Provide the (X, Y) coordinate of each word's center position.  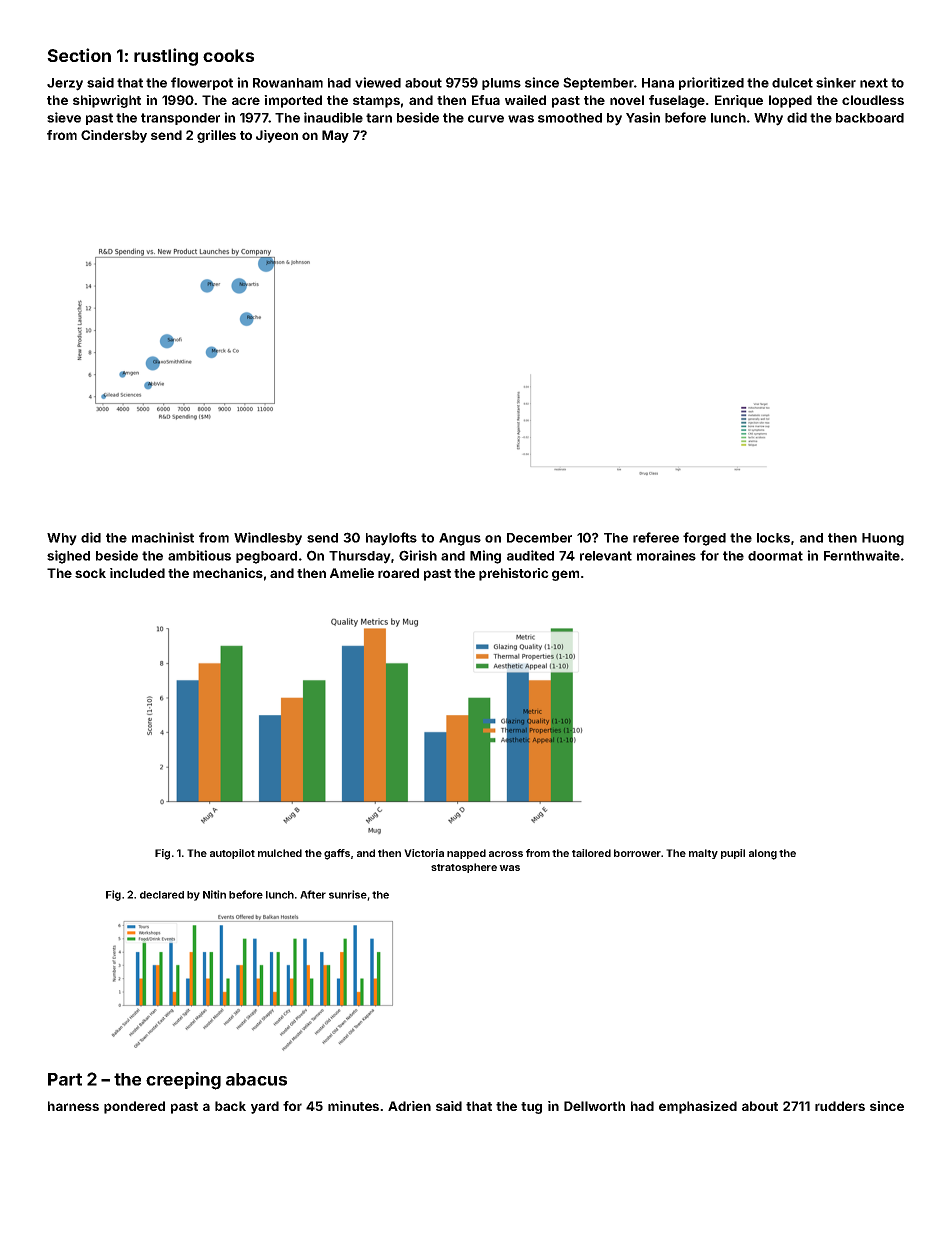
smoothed (570, 118)
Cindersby (114, 136)
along (763, 854)
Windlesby (268, 539)
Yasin (643, 117)
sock (90, 573)
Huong (883, 539)
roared (398, 573)
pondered (134, 1107)
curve (486, 119)
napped (466, 854)
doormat (775, 556)
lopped (790, 101)
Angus (460, 539)
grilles (216, 136)
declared (162, 895)
